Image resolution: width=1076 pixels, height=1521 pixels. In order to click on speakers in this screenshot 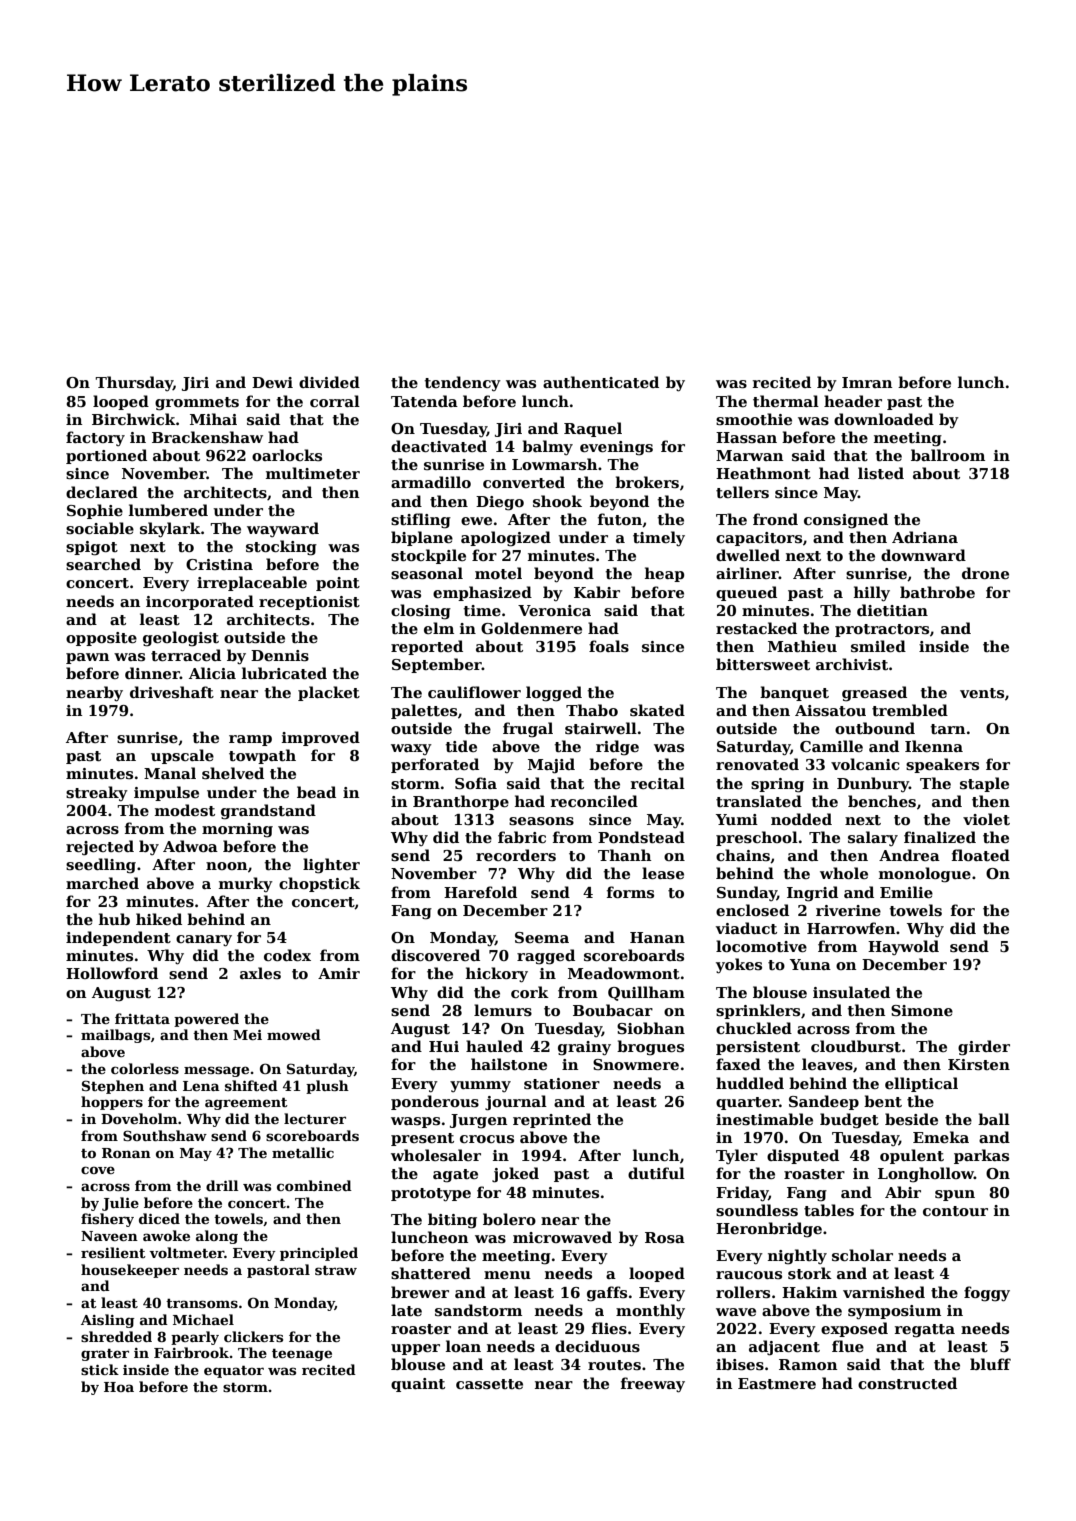, I will do `click(942, 765)`.
